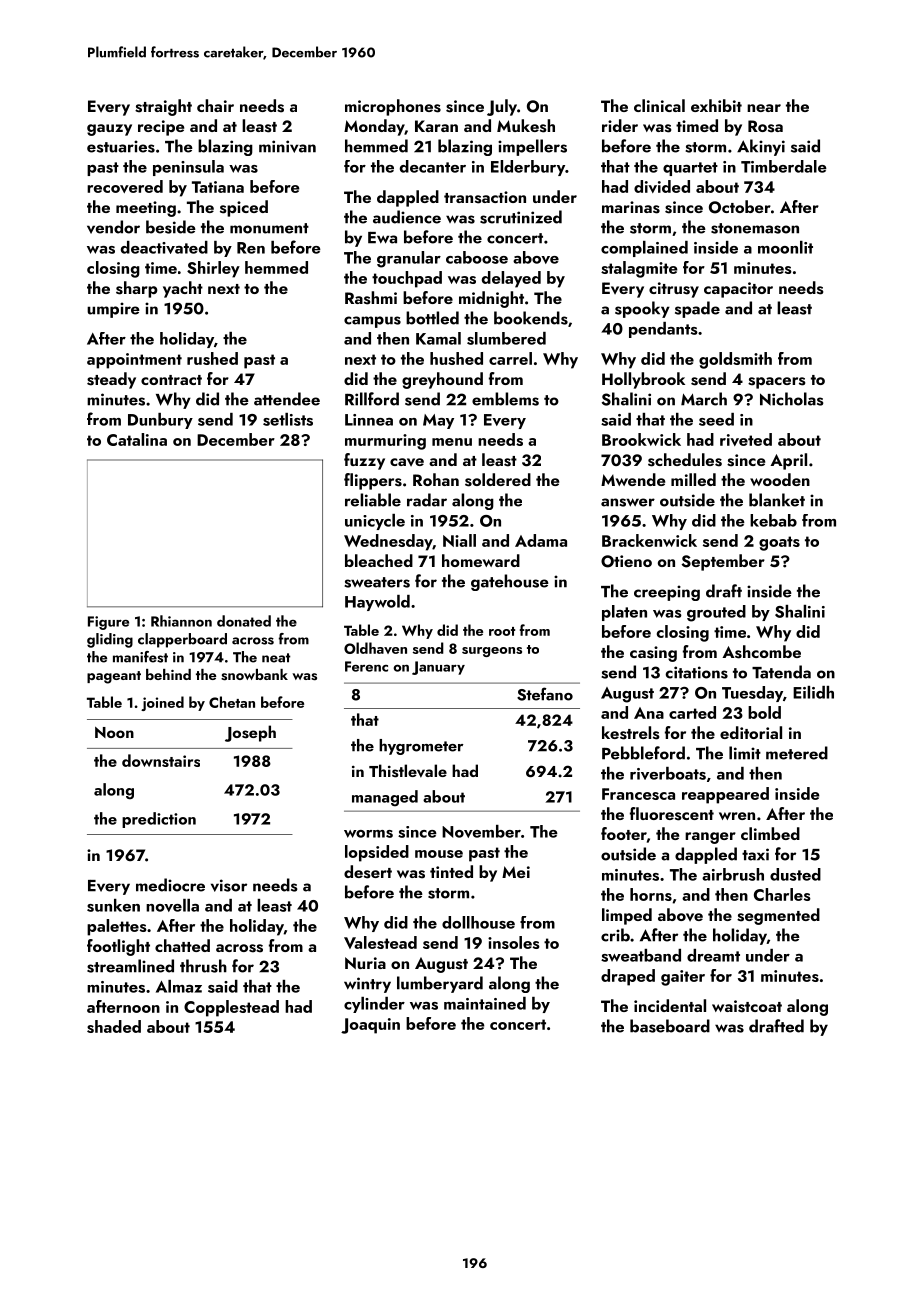  What do you see at coordinates (511, 279) in the screenshot?
I see `delayed` at bounding box center [511, 279].
